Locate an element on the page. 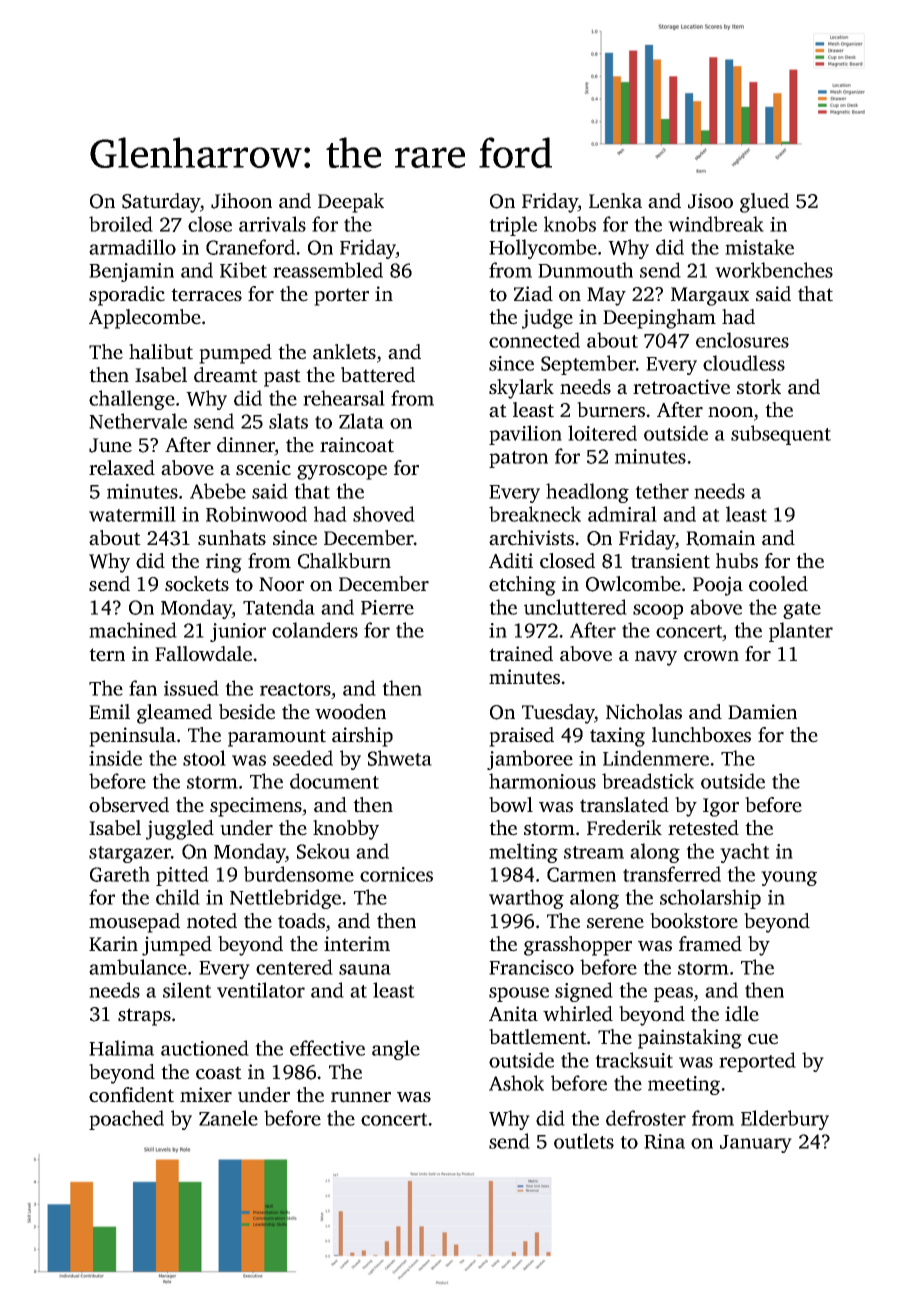  young is located at coordinates (789, 878).
